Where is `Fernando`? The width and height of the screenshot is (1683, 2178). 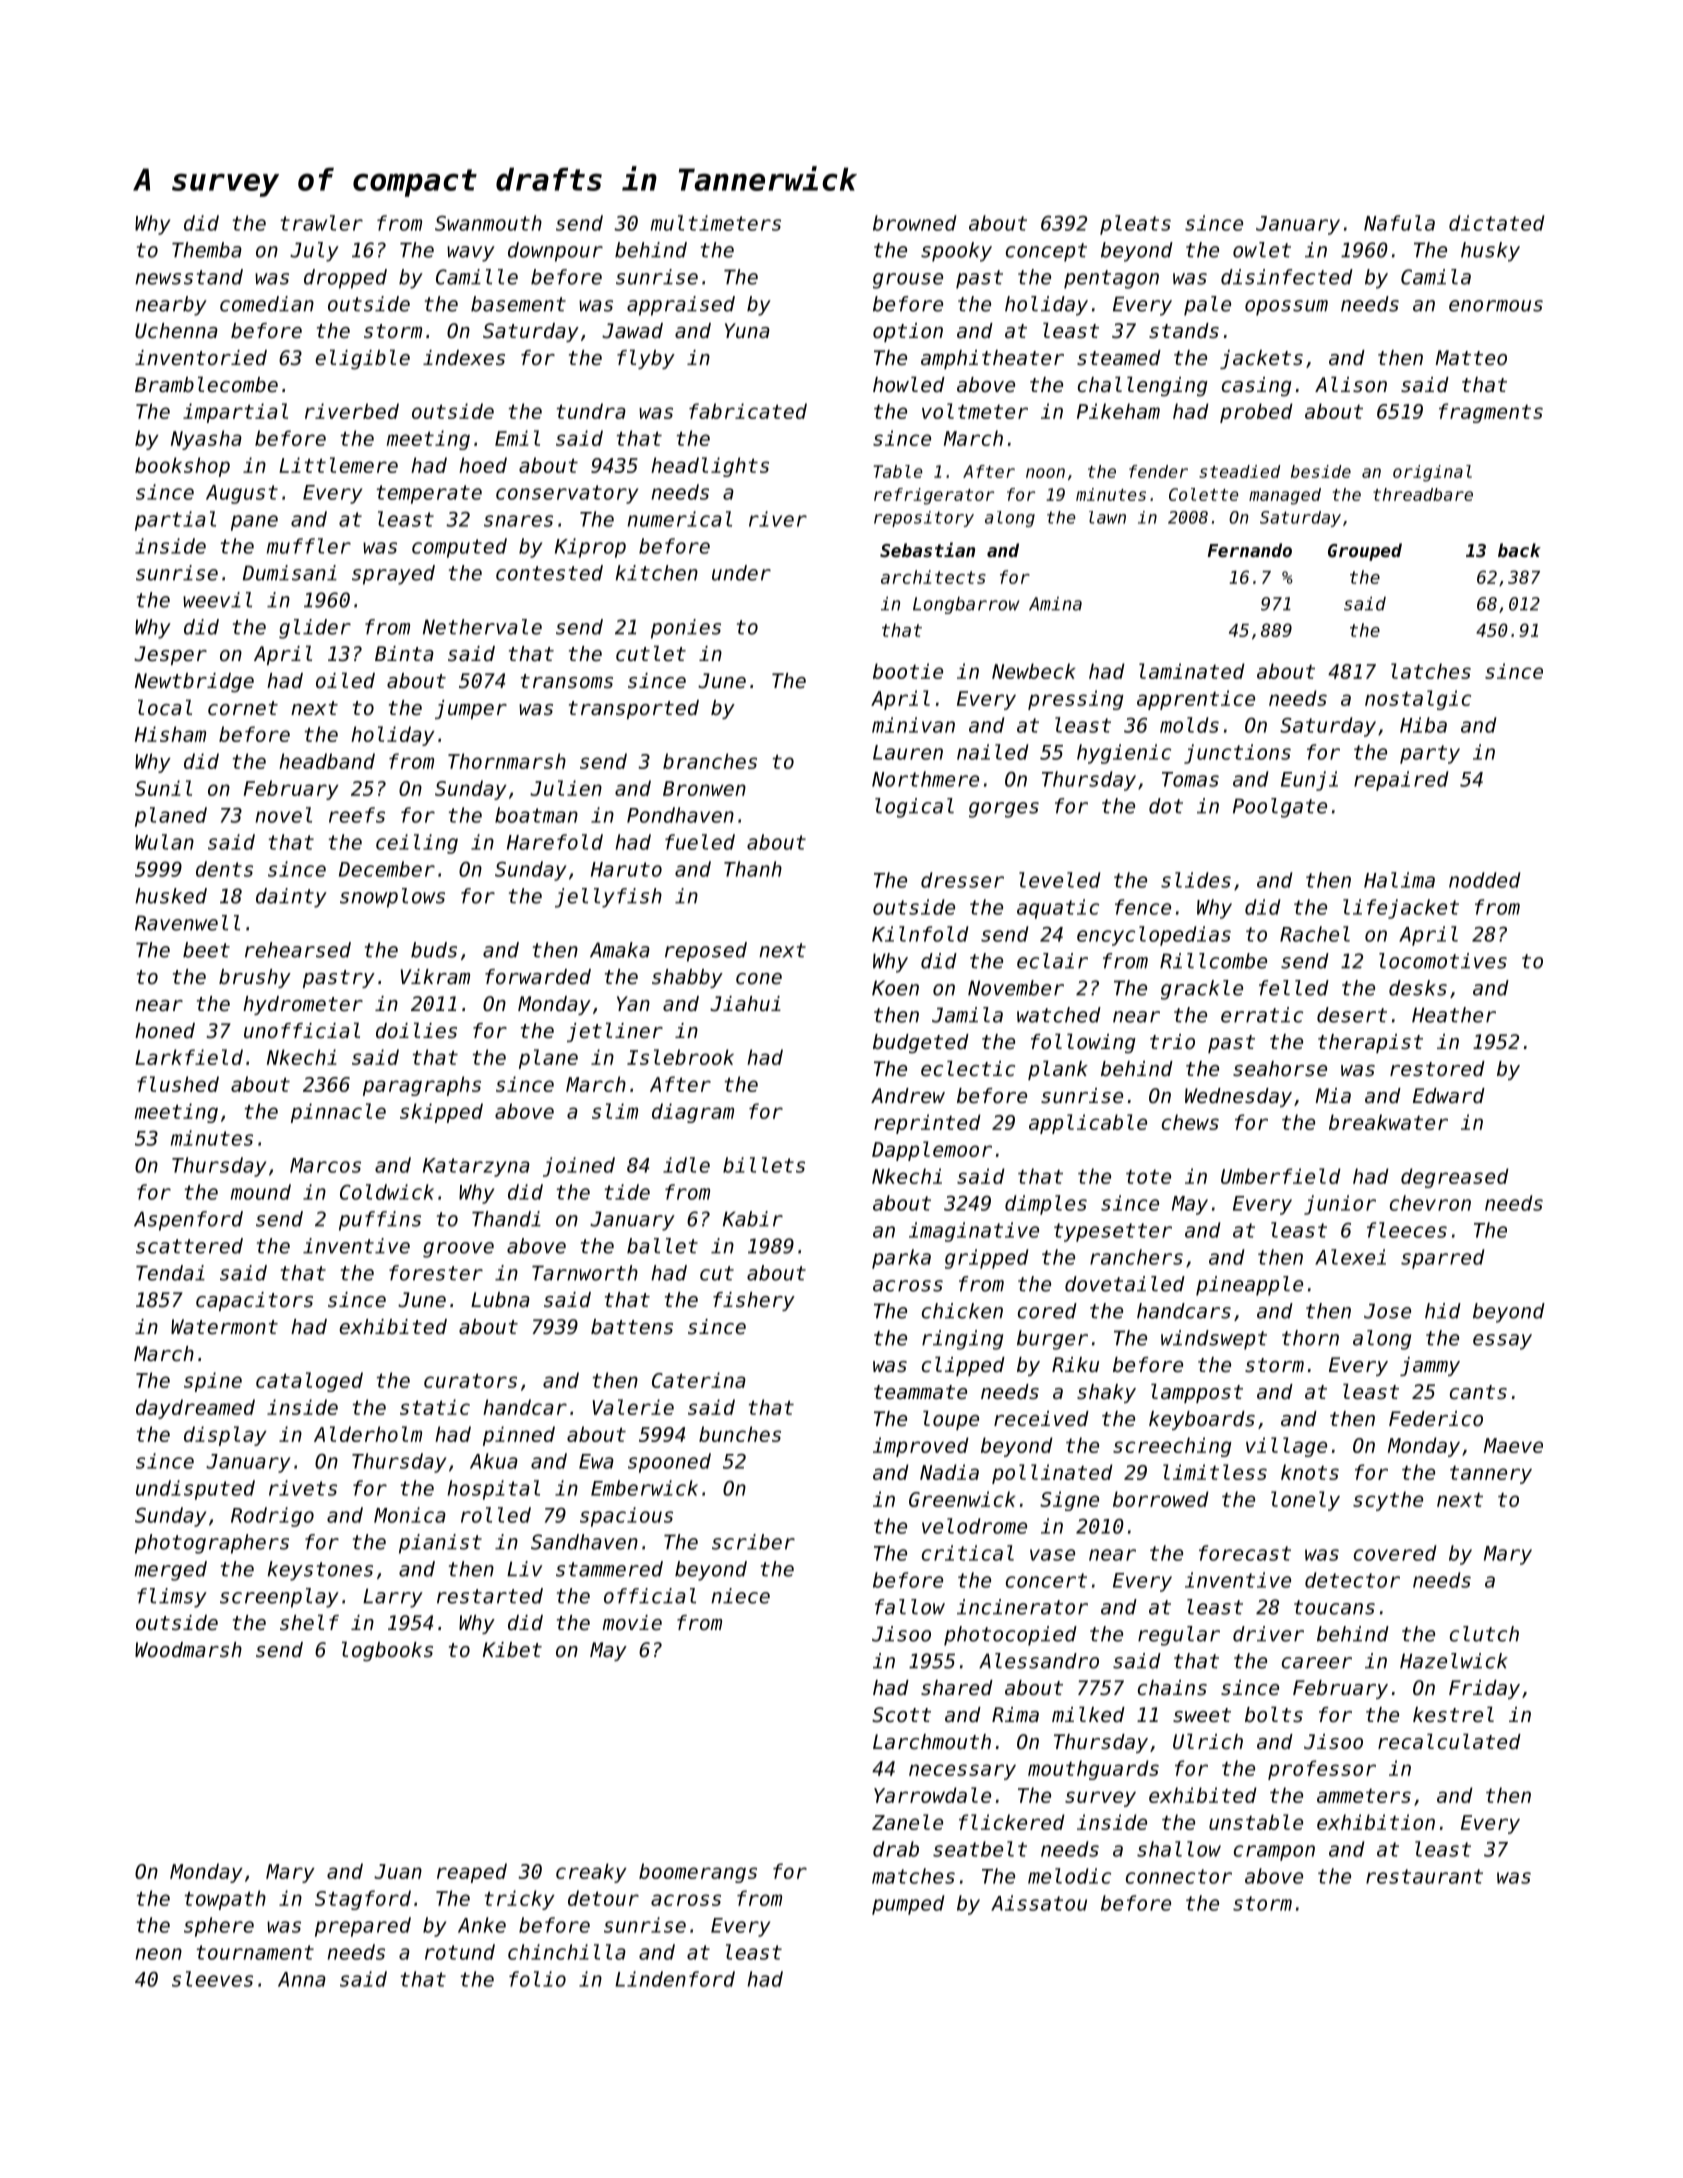
Fernando is located at coordinates (1250, 550).
